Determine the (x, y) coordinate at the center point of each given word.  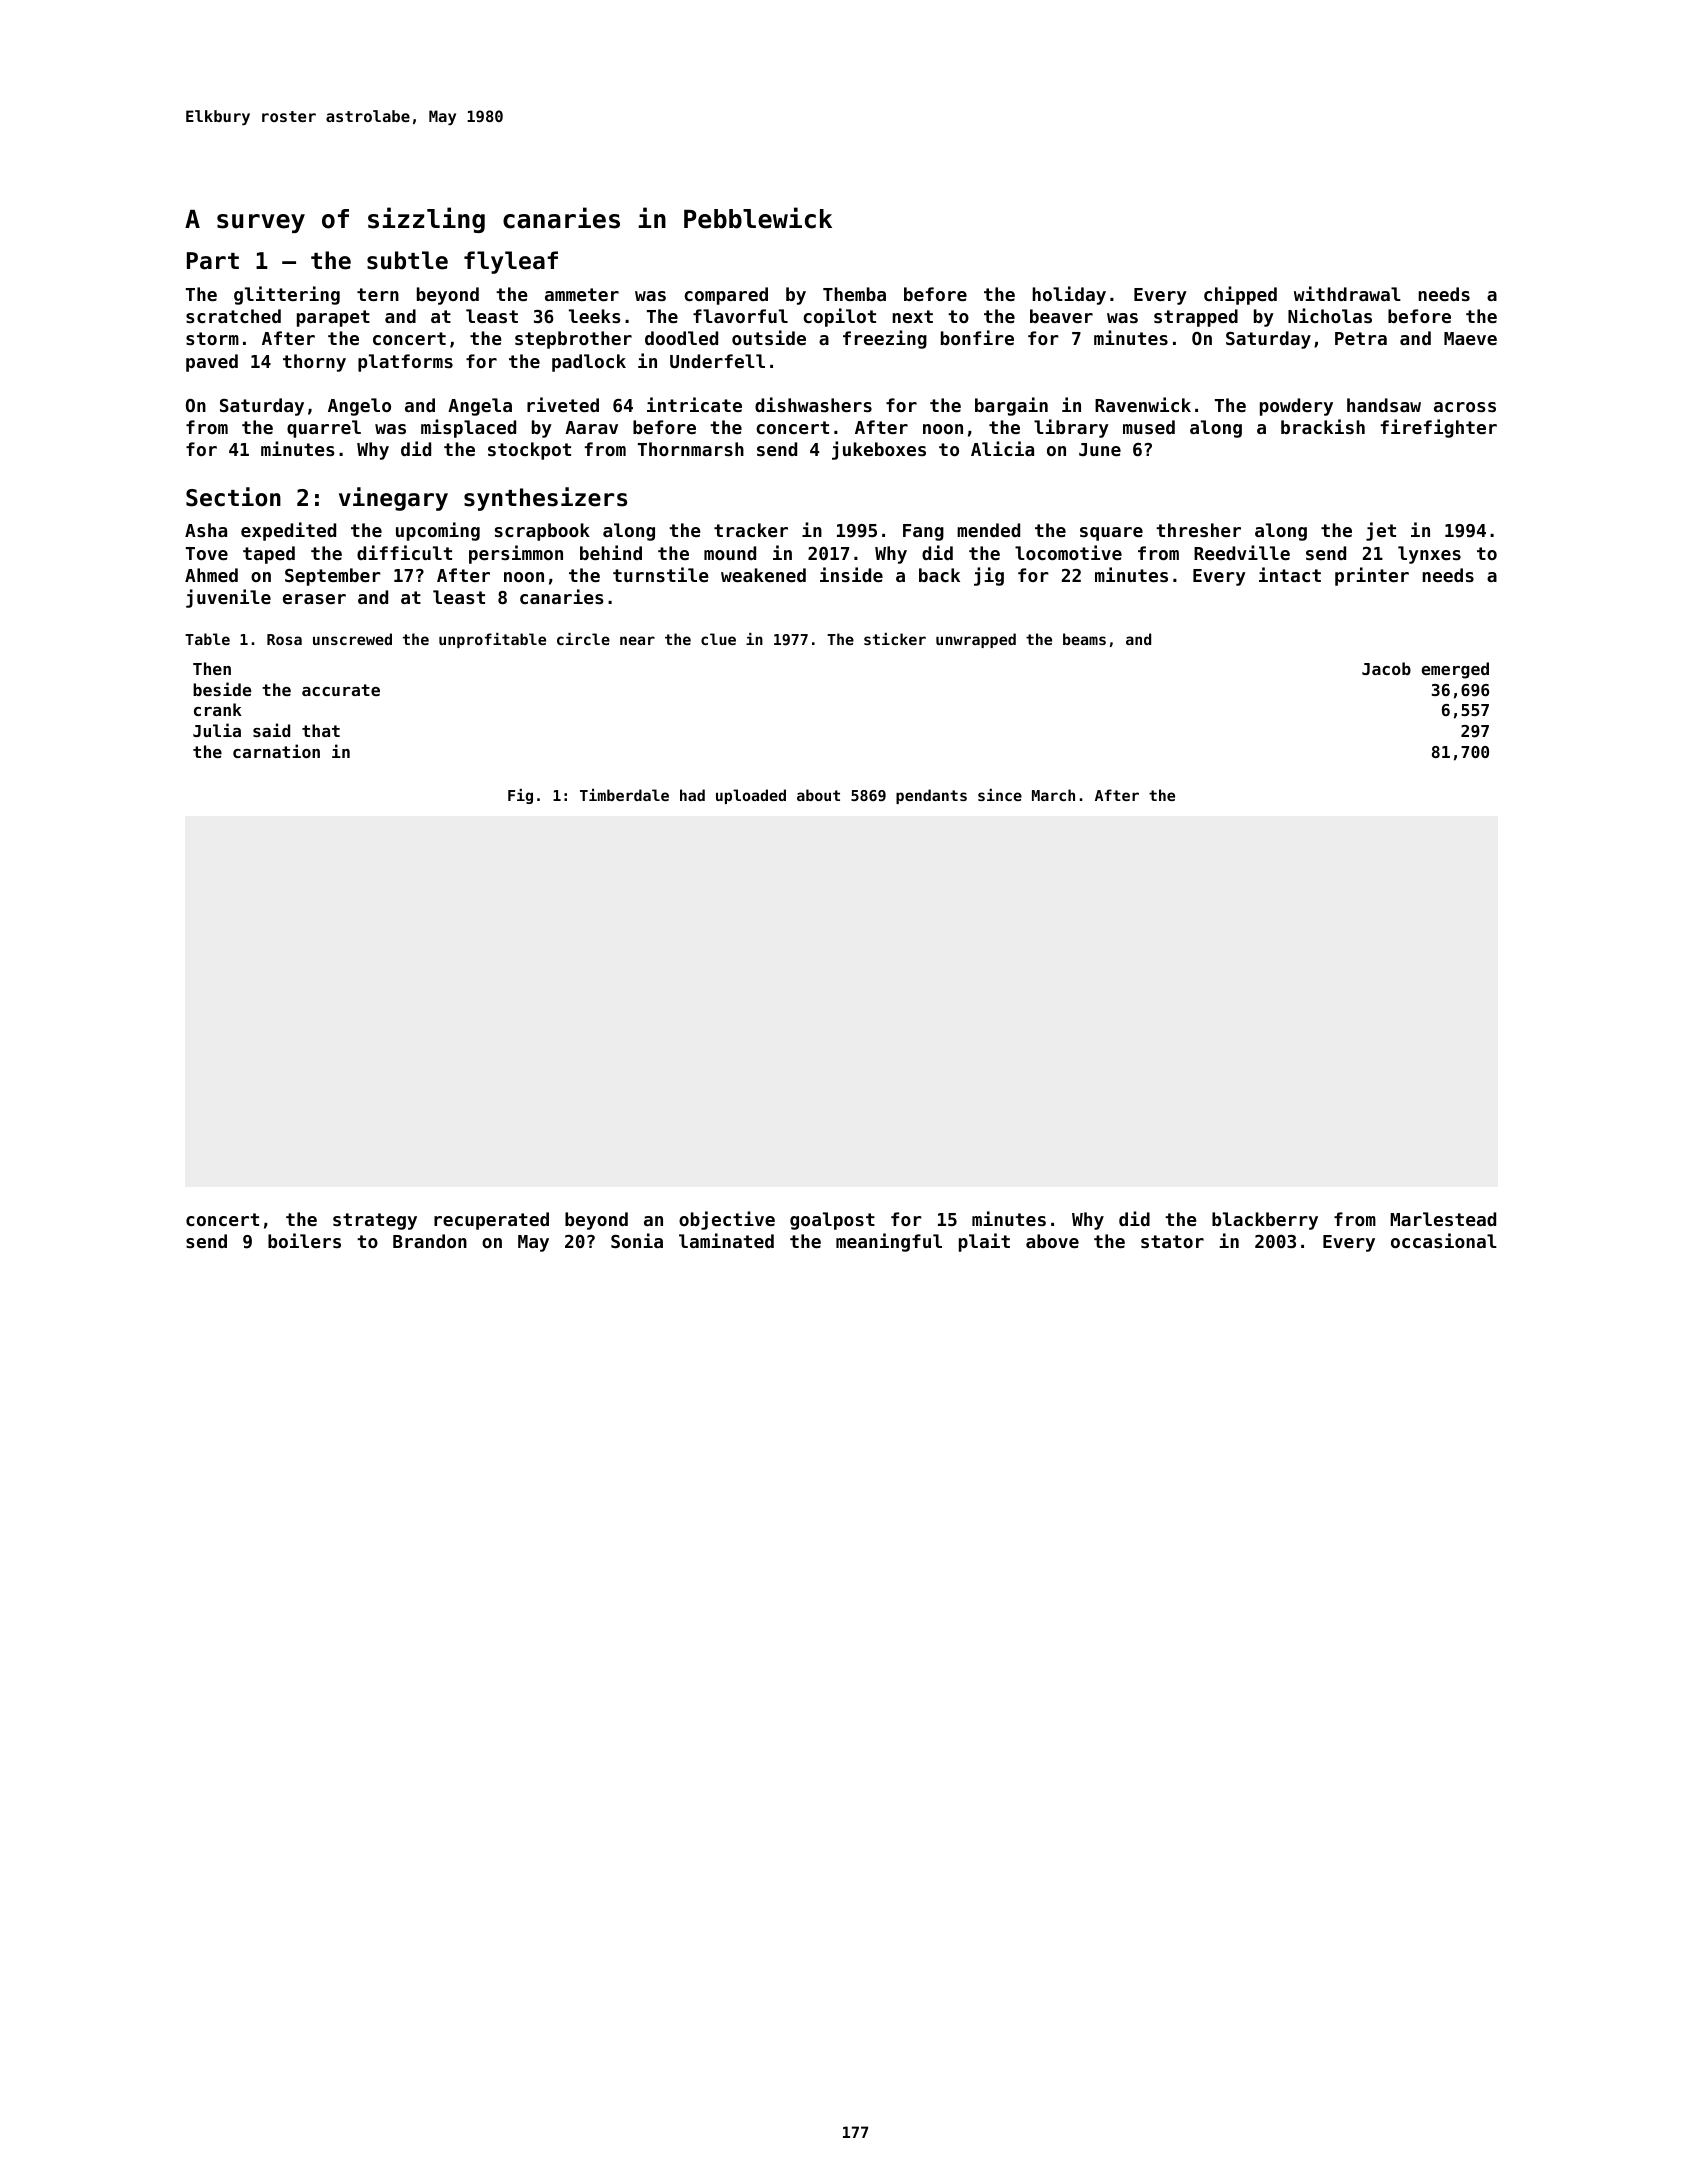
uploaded (751, 796)
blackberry (1265, 1221)
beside (222, 689)
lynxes (1429, 555)
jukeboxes (879, 450)
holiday (1069, 295)
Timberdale (624, 795)
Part (213, 261)
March (1053, 795)
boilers (304, 1240)
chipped (1240, 295)
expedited (288, 531)
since (1000, 795)
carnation (276, 751)
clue (718, 639)
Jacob (1386, 668)
